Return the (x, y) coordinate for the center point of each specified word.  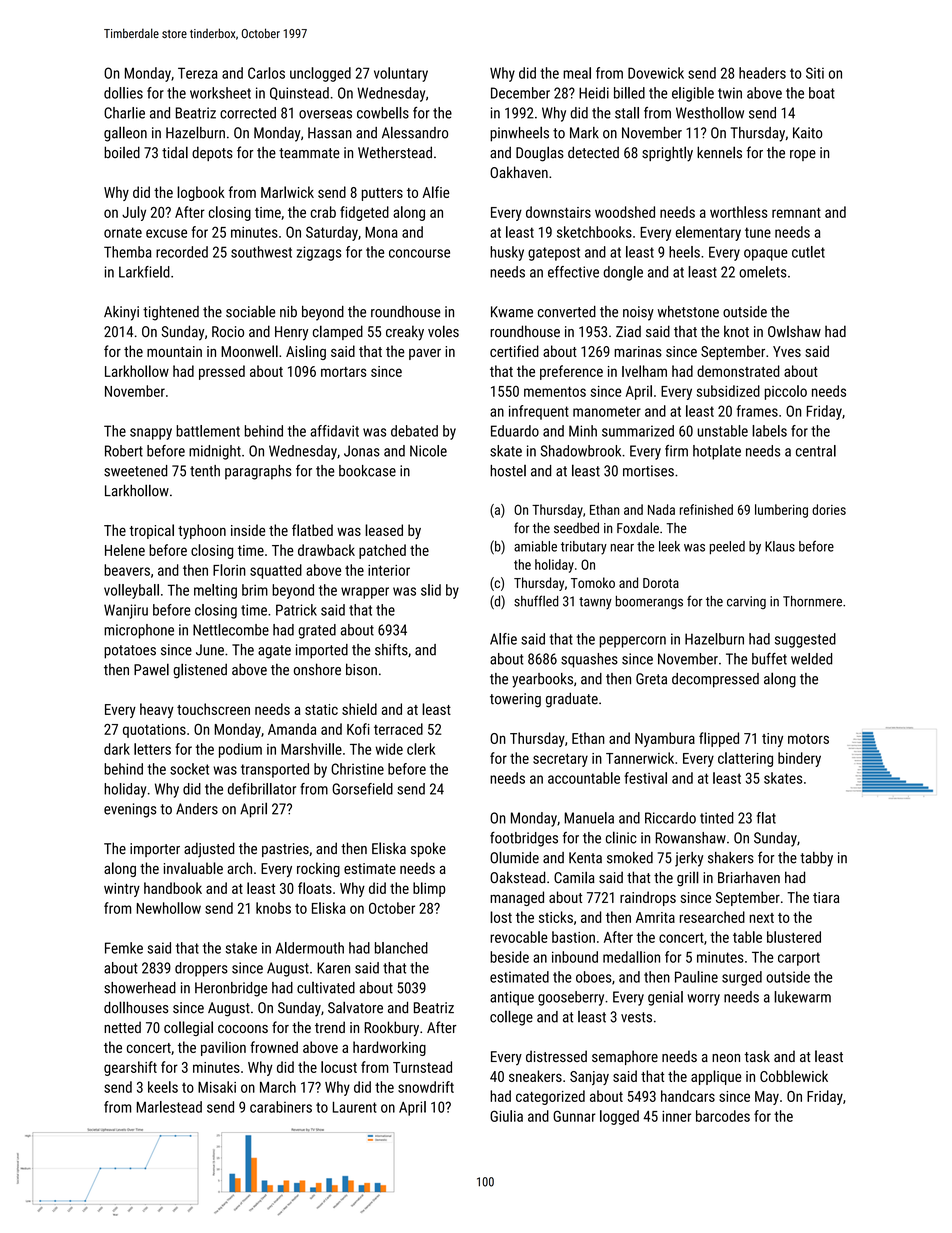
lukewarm (802, 997)
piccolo (786, 392)
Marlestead (169, 1107)
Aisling (306, 352)
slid (431, 590)
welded (811, 659)
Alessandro (415, 132)
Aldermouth (310, 948)
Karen (333, 968)
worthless (739, 212)
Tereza (198, 73)
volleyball (131, 591)
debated (414, 431)
